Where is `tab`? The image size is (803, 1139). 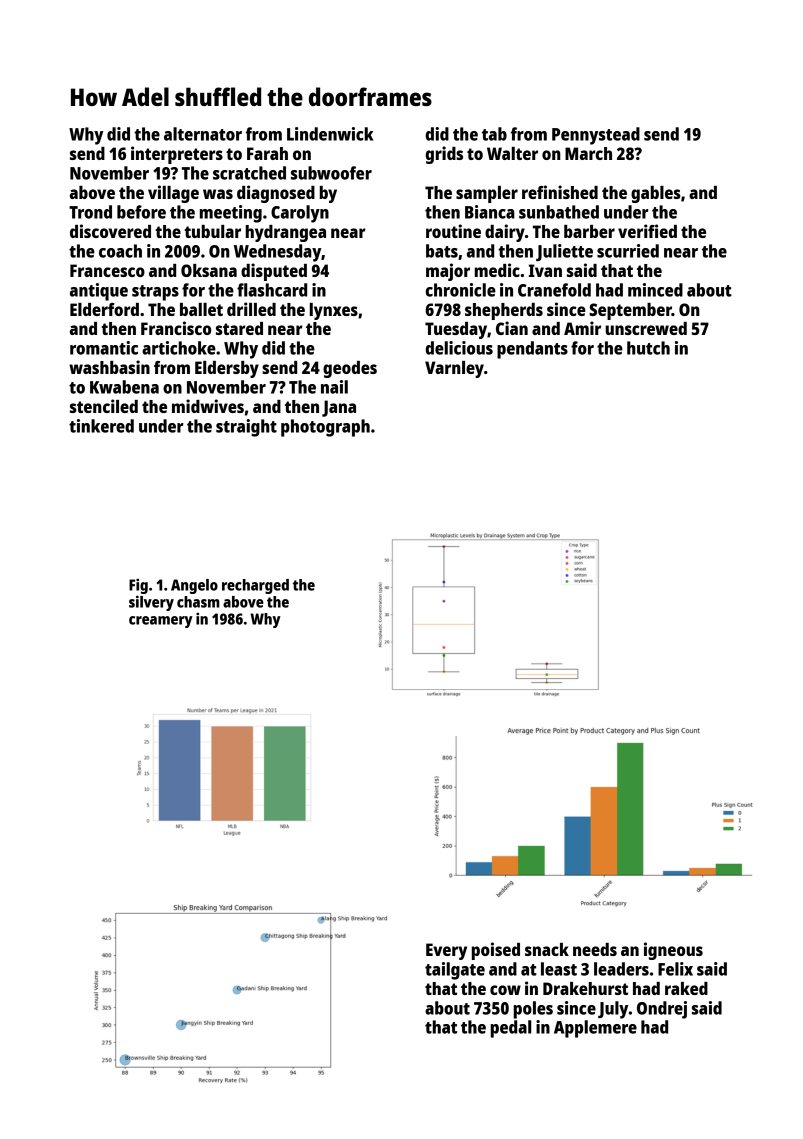
tab is located at coordinates (494, 134).
